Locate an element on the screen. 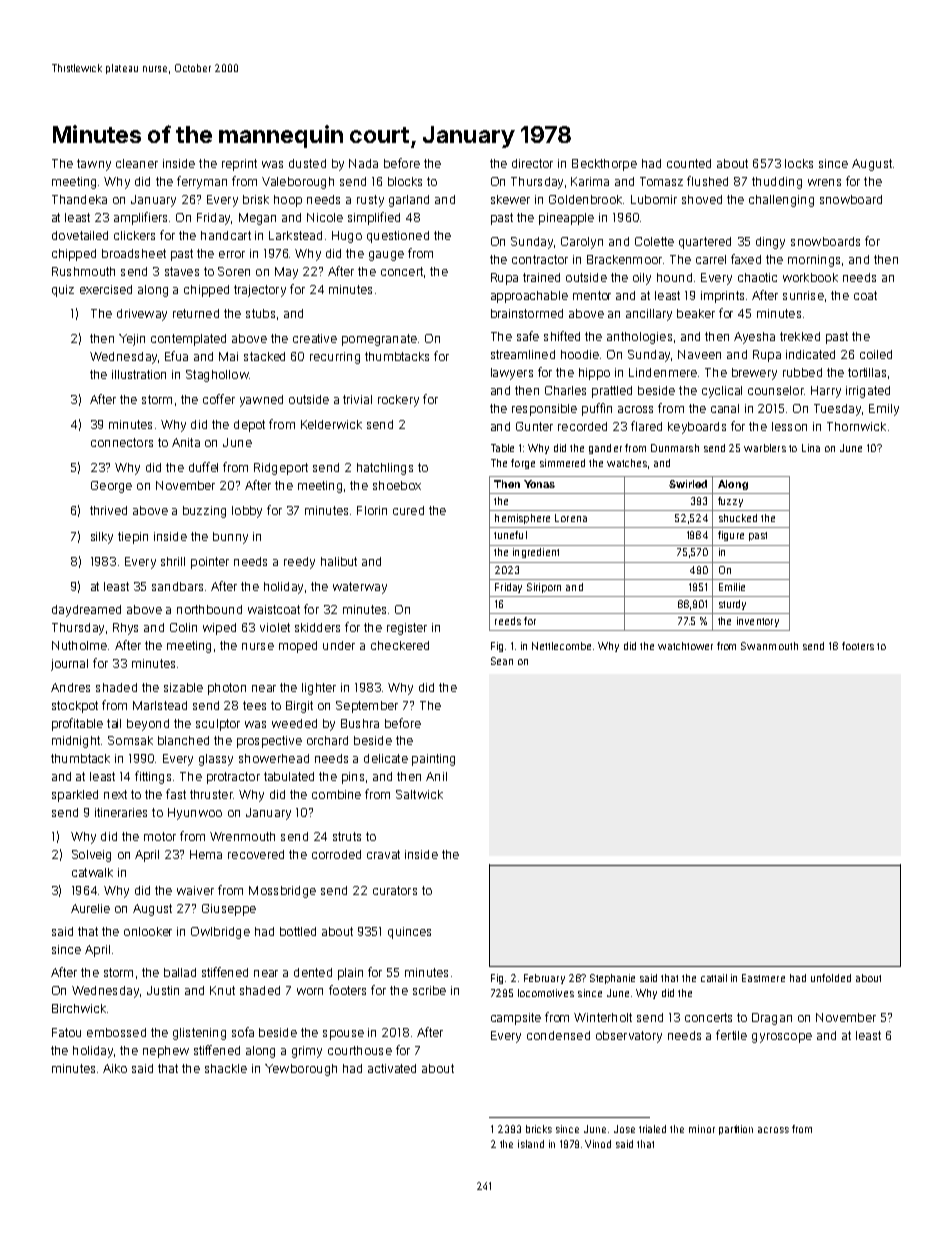 Image resolution: width=952 pixels, height=1233 pixels. pointer is located at coordinates (210, 563).
